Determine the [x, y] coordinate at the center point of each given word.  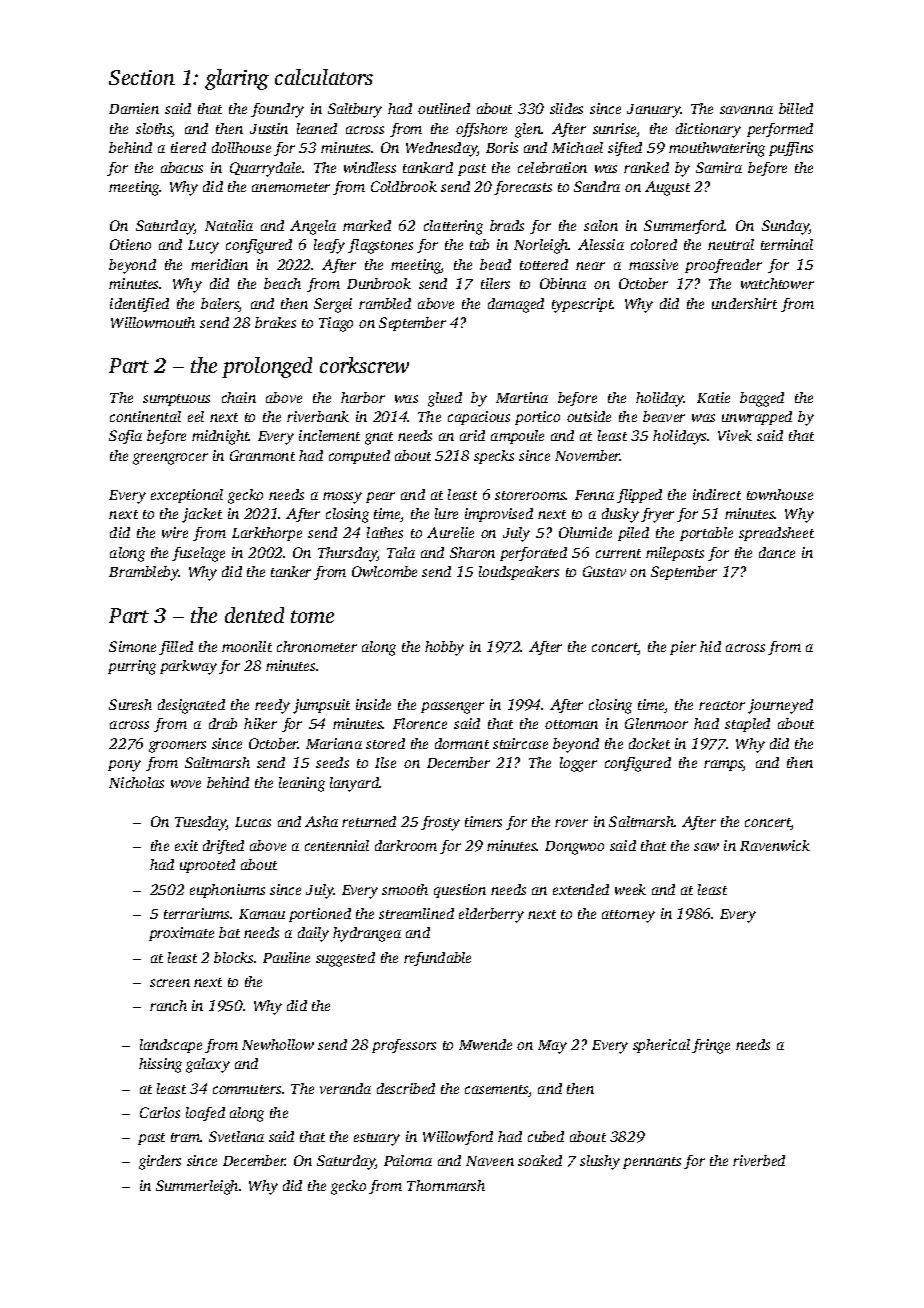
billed [796, 108]
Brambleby [144, 573]
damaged [516, 305]
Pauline [286, 957]
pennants [652, 1163]
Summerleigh [197, 1187]
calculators [324, 77]
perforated [533, 554]
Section [142, 77]
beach [282, 283]
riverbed [759, 1160]
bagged [762, 399]
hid [710, 646]
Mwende [485, 1044]
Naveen [490, 1161]
